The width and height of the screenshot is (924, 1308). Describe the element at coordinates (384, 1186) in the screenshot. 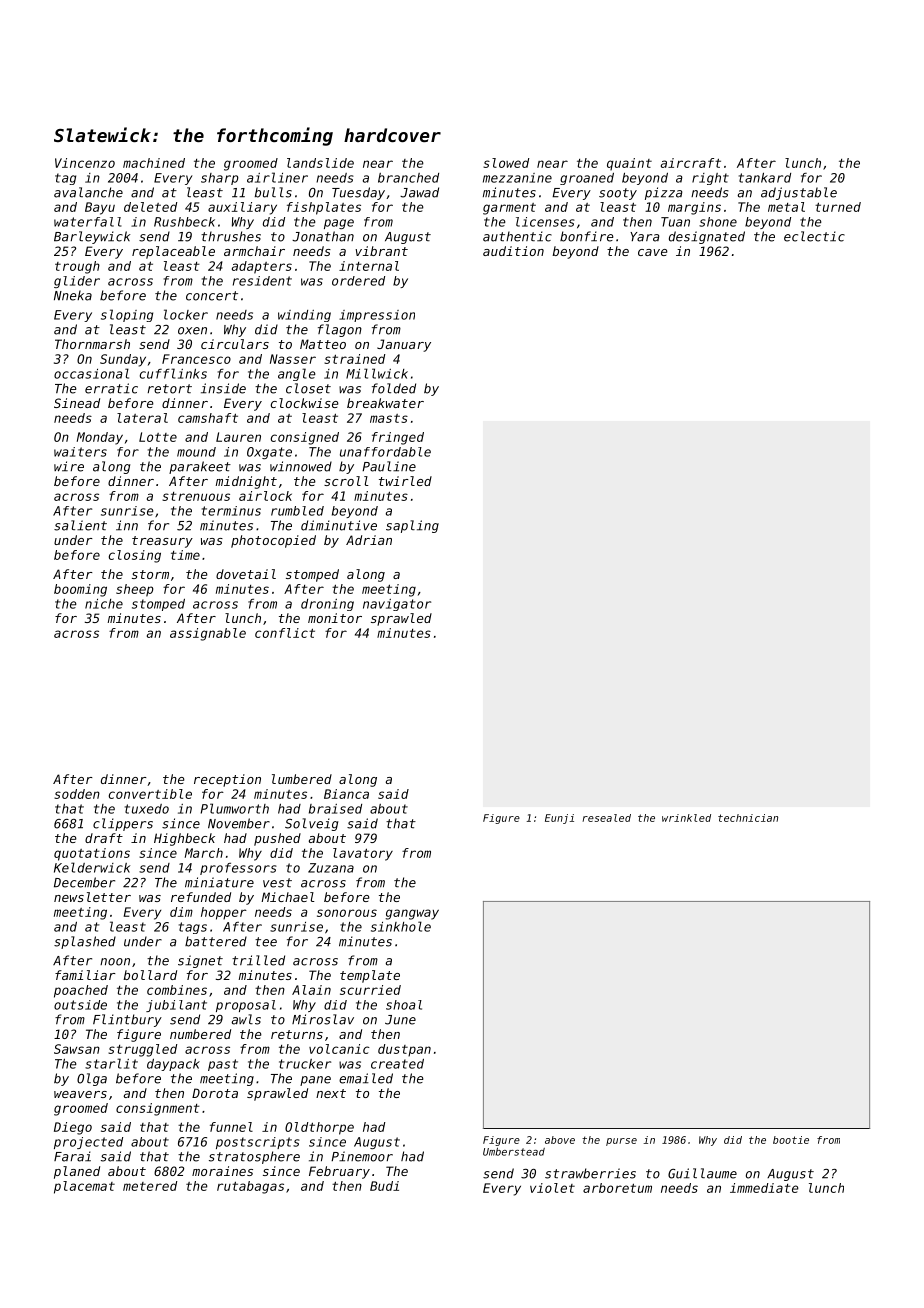

I see `Budi` at that location.
